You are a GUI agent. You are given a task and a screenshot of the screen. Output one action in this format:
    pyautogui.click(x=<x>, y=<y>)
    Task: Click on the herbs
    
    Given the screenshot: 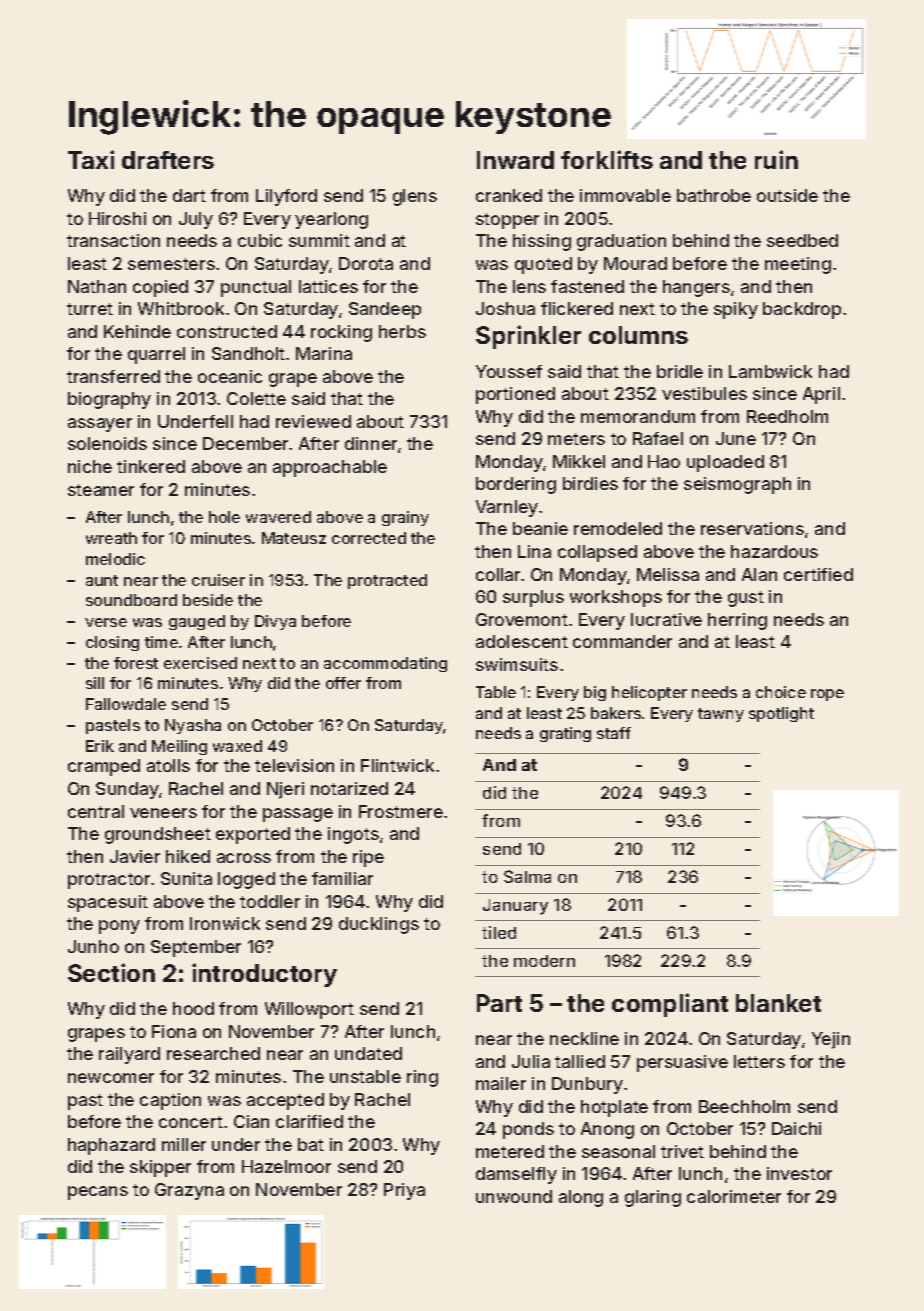 What is the action you would take?
    pyautogui.click(x=402, y=331)
